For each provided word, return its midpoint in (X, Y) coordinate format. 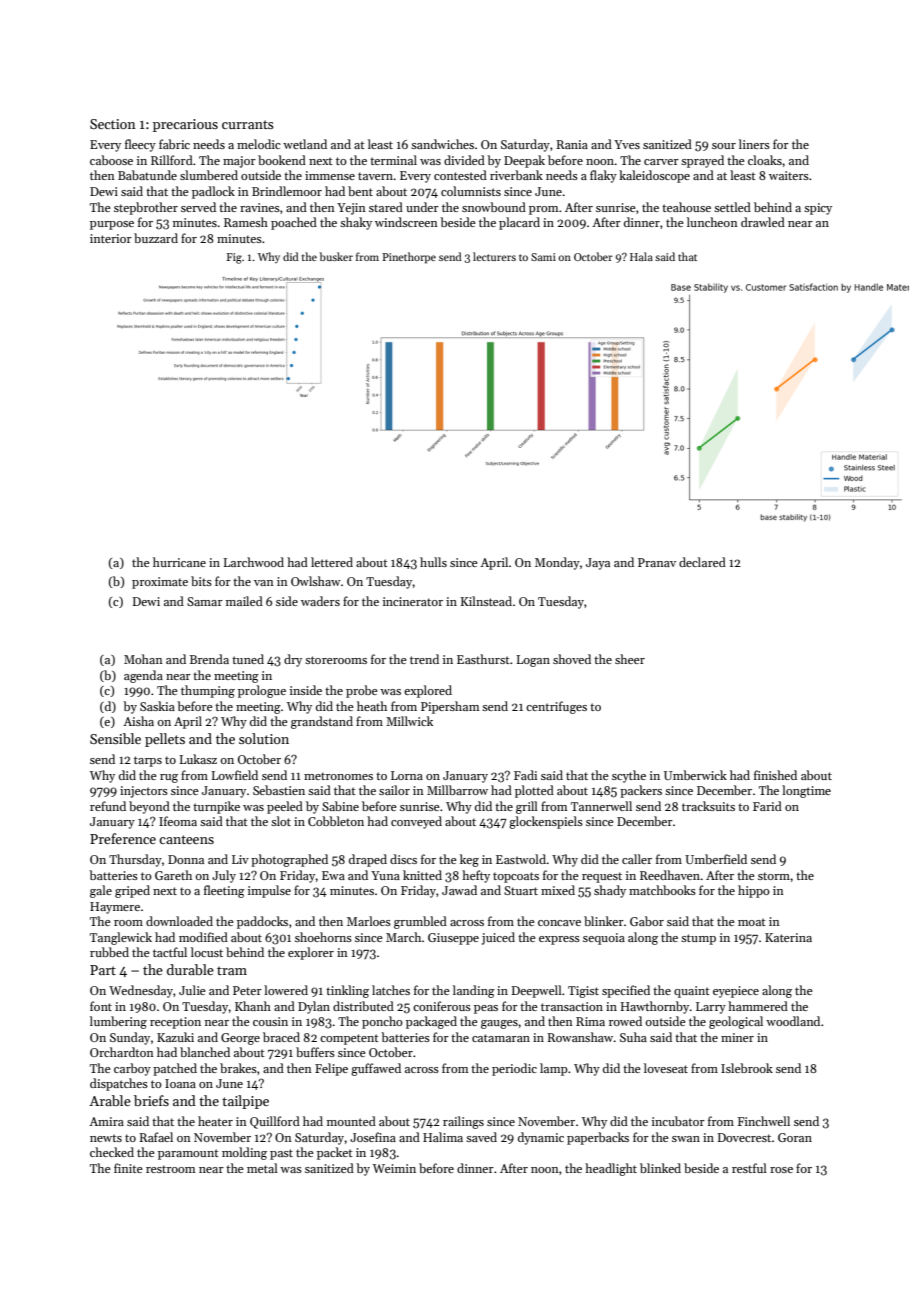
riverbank (516, 175)
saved (481, 1137)
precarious (185, 125)
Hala (641, 256)
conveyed (416, 822)
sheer (630, 659)
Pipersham (450, 707)
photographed (289, 860)
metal (262, 1168)
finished (775, 775)
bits (201, 581)
